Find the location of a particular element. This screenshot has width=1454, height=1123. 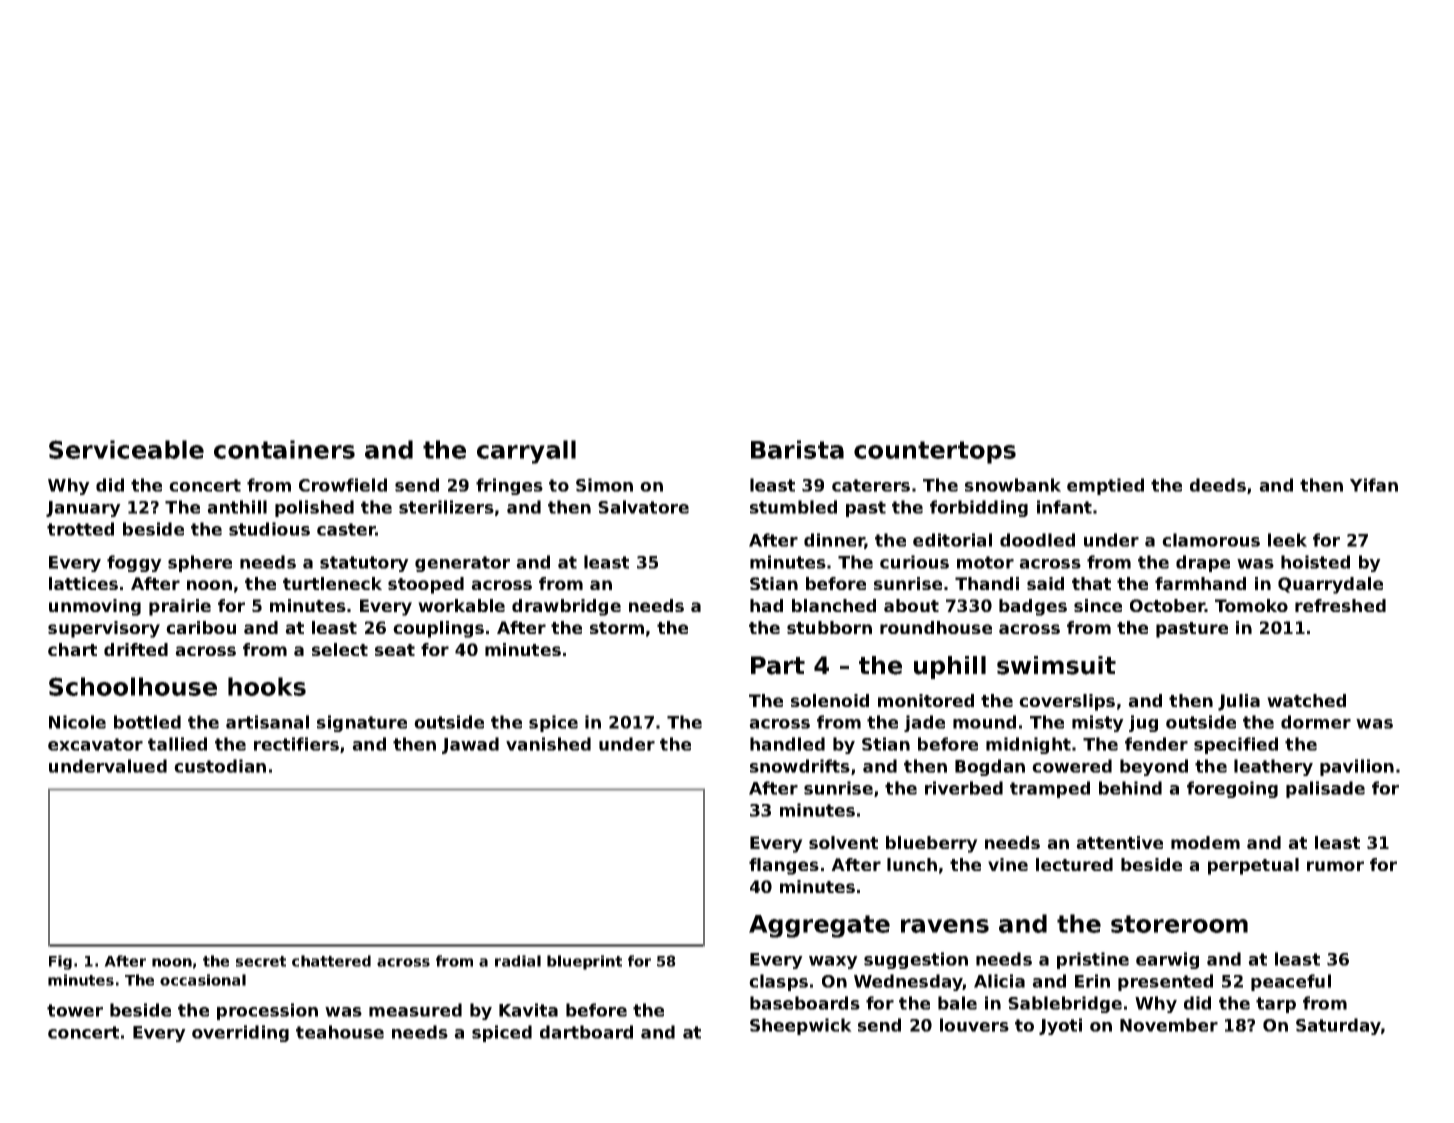

emptied is located at coordinates (1105, 486).
